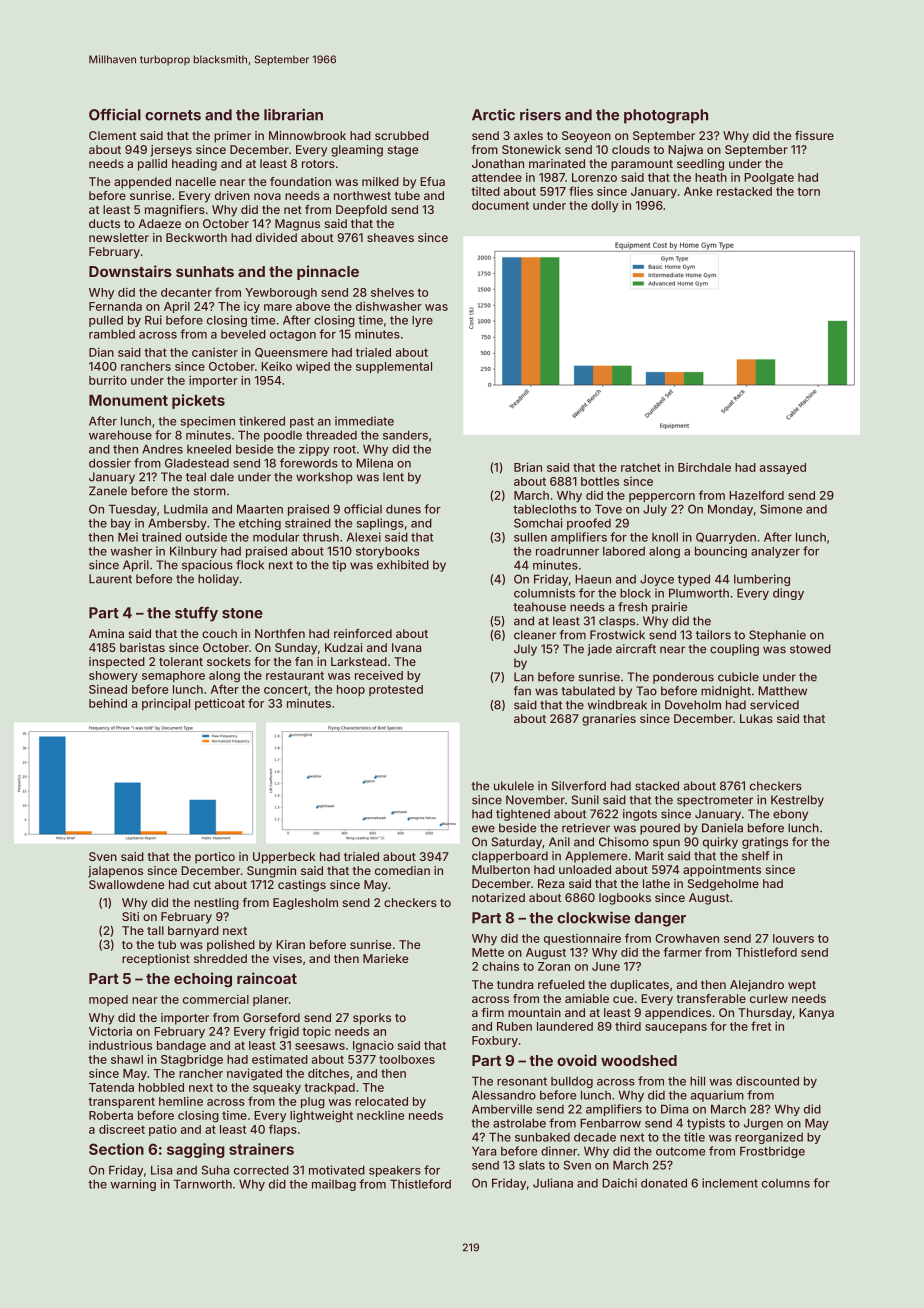 This page has width=924, height=1308. What do you see at coordinates (772, 1152) in the page?
I see `Frostbridge` at bounding box center [772, 1152].
